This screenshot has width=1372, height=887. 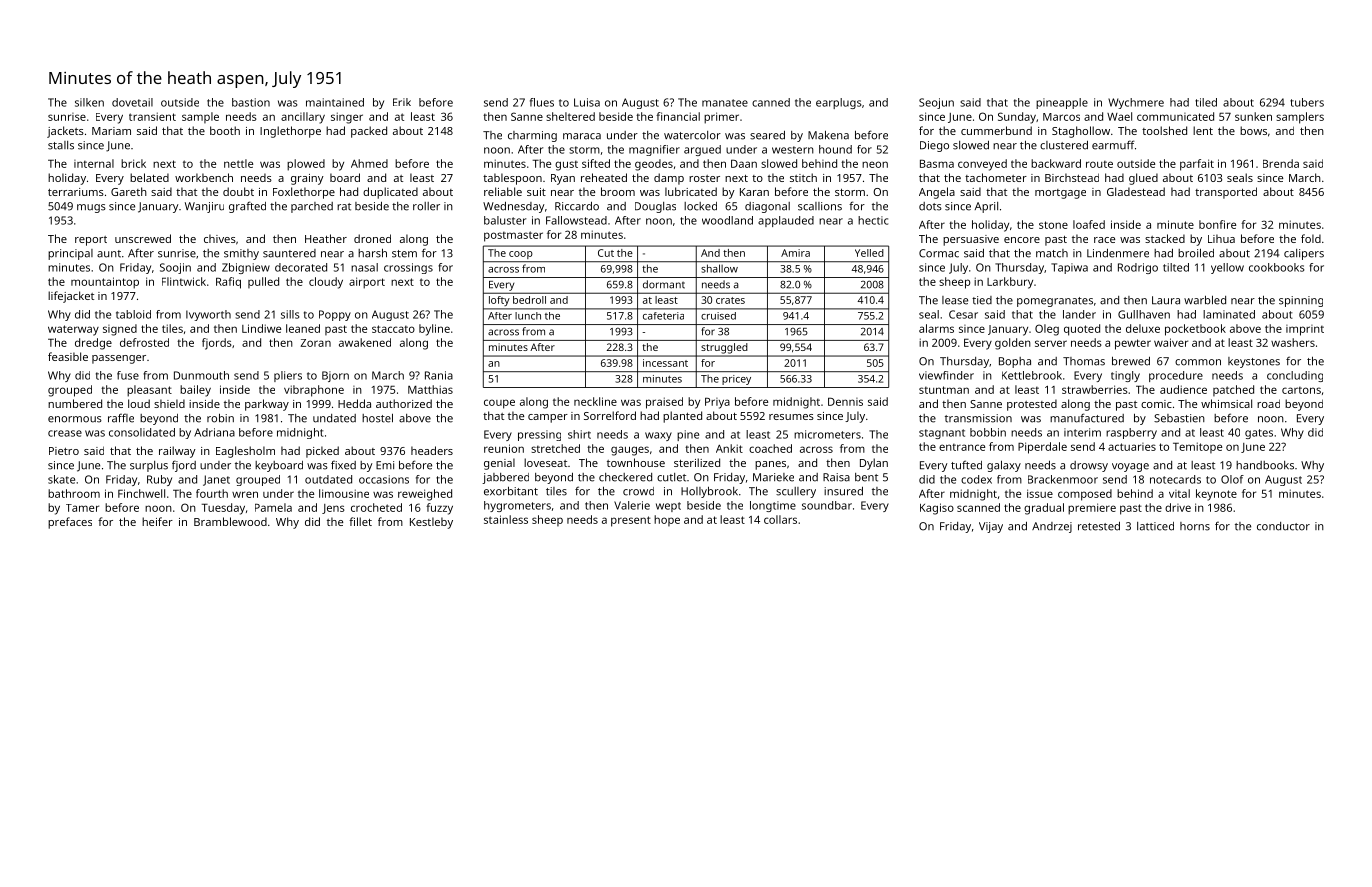 What do you see at coordinates (1253, 130) in the screenshot?
I see `bows` at bounding box center [1253, 130].
